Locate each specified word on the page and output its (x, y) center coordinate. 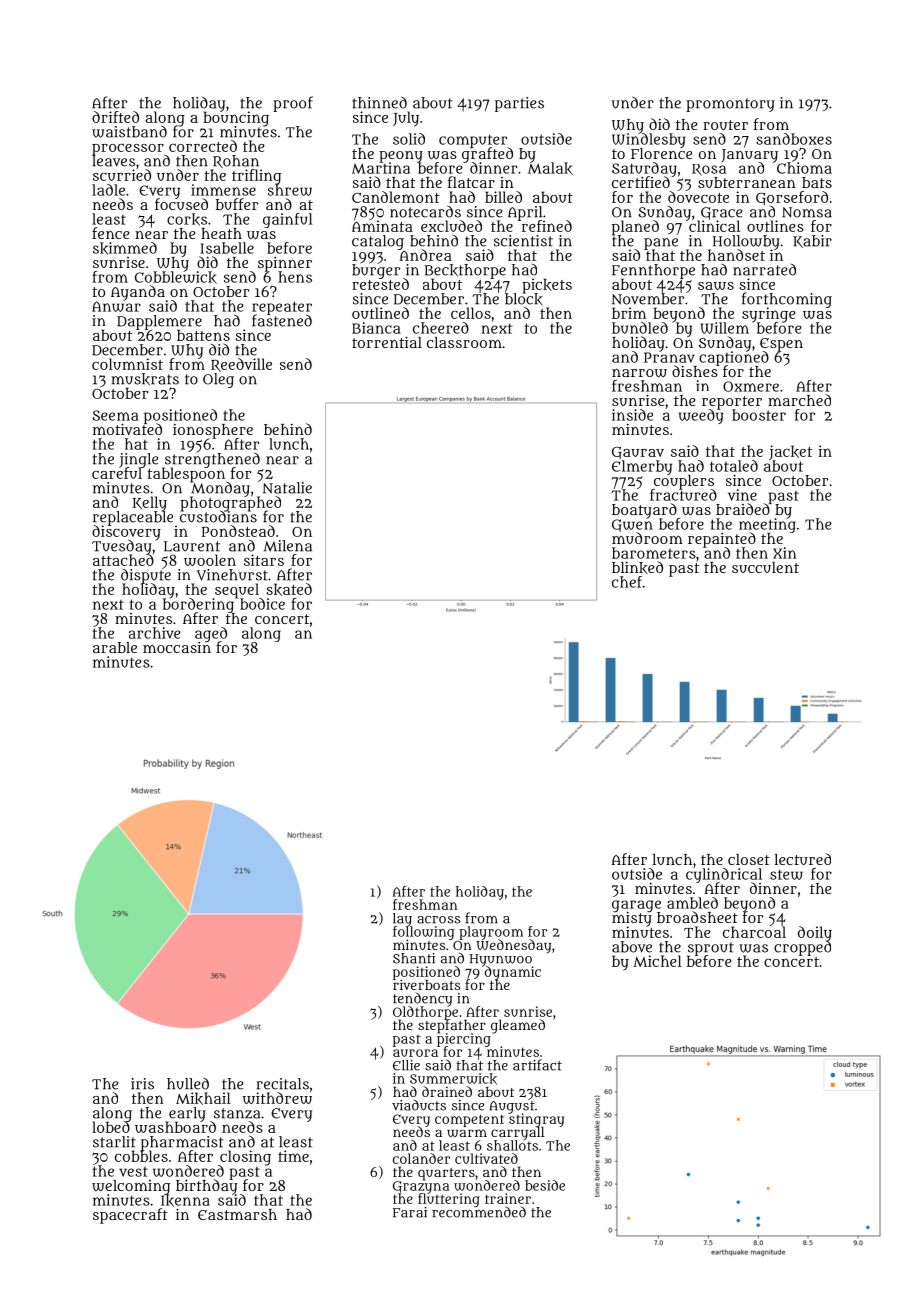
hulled (188, 1083)
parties (519, 104)
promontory (730, 105)
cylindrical (724, 875)
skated (289, 589)
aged (211, 634)
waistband (129, 131)
